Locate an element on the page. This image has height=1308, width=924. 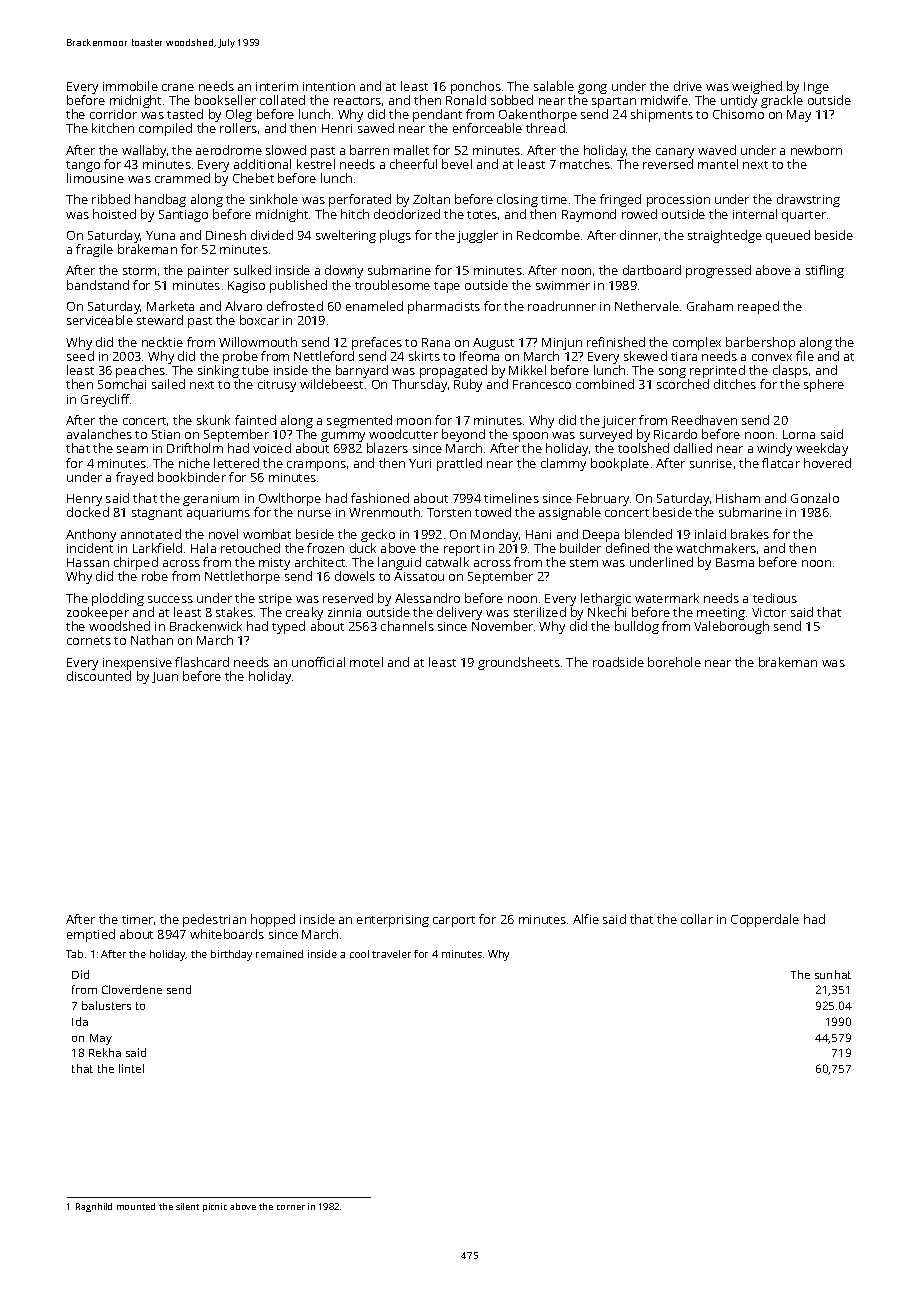
fainted is located at coordinates (255, 420).
